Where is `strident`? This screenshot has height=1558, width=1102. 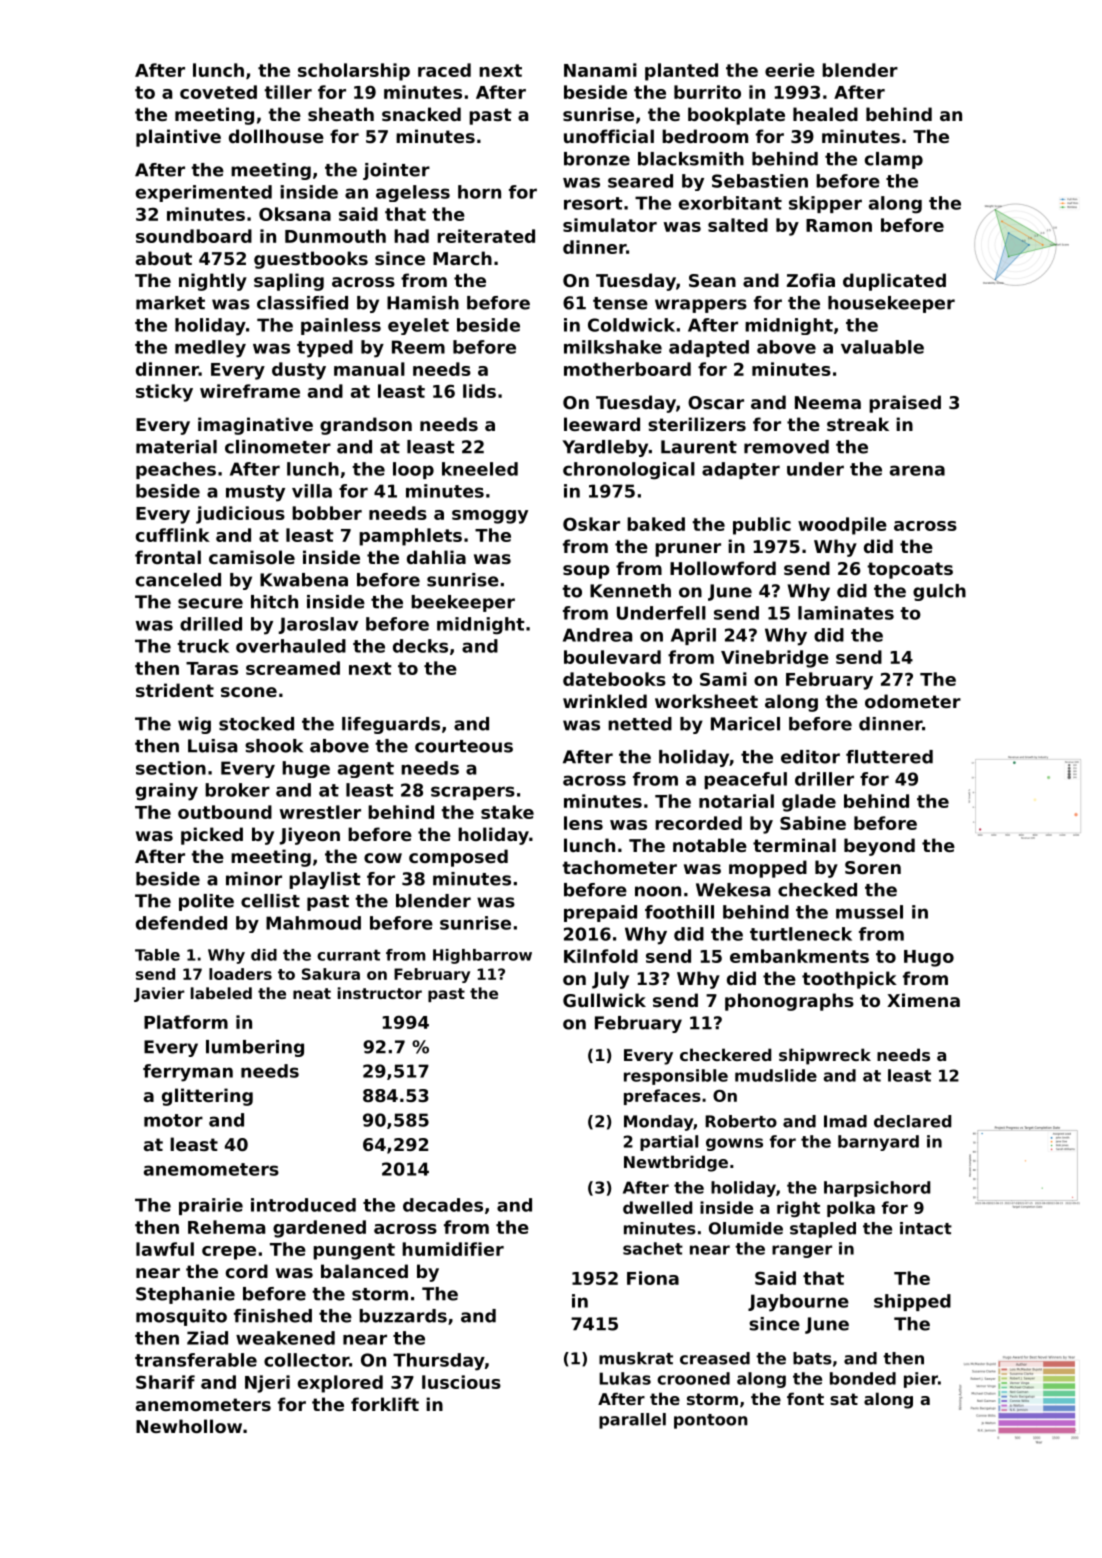
strident is located at coordinates (175, 690).
